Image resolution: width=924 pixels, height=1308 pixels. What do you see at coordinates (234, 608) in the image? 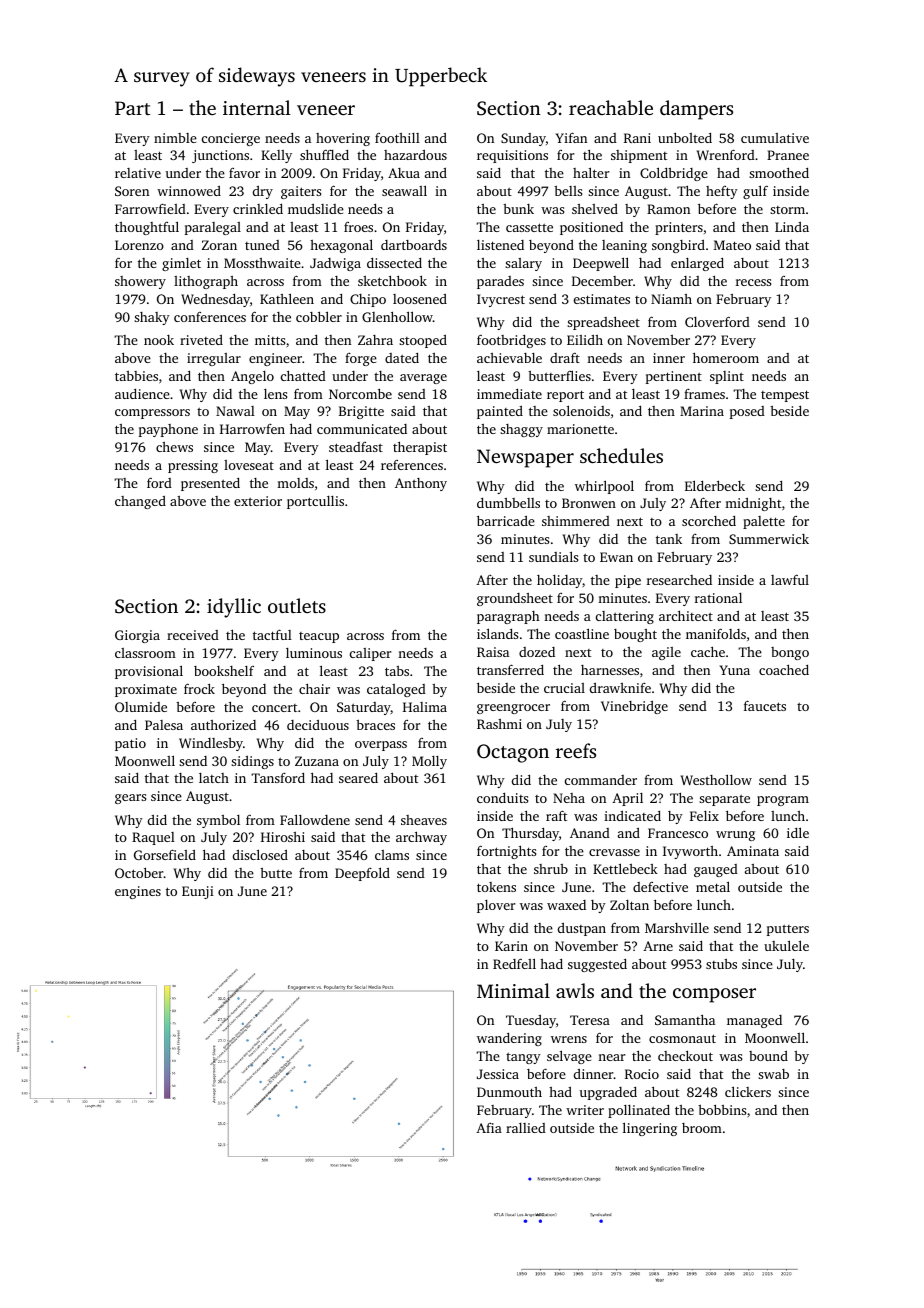
I see `idyllic` at bounding box center [234, 608].
